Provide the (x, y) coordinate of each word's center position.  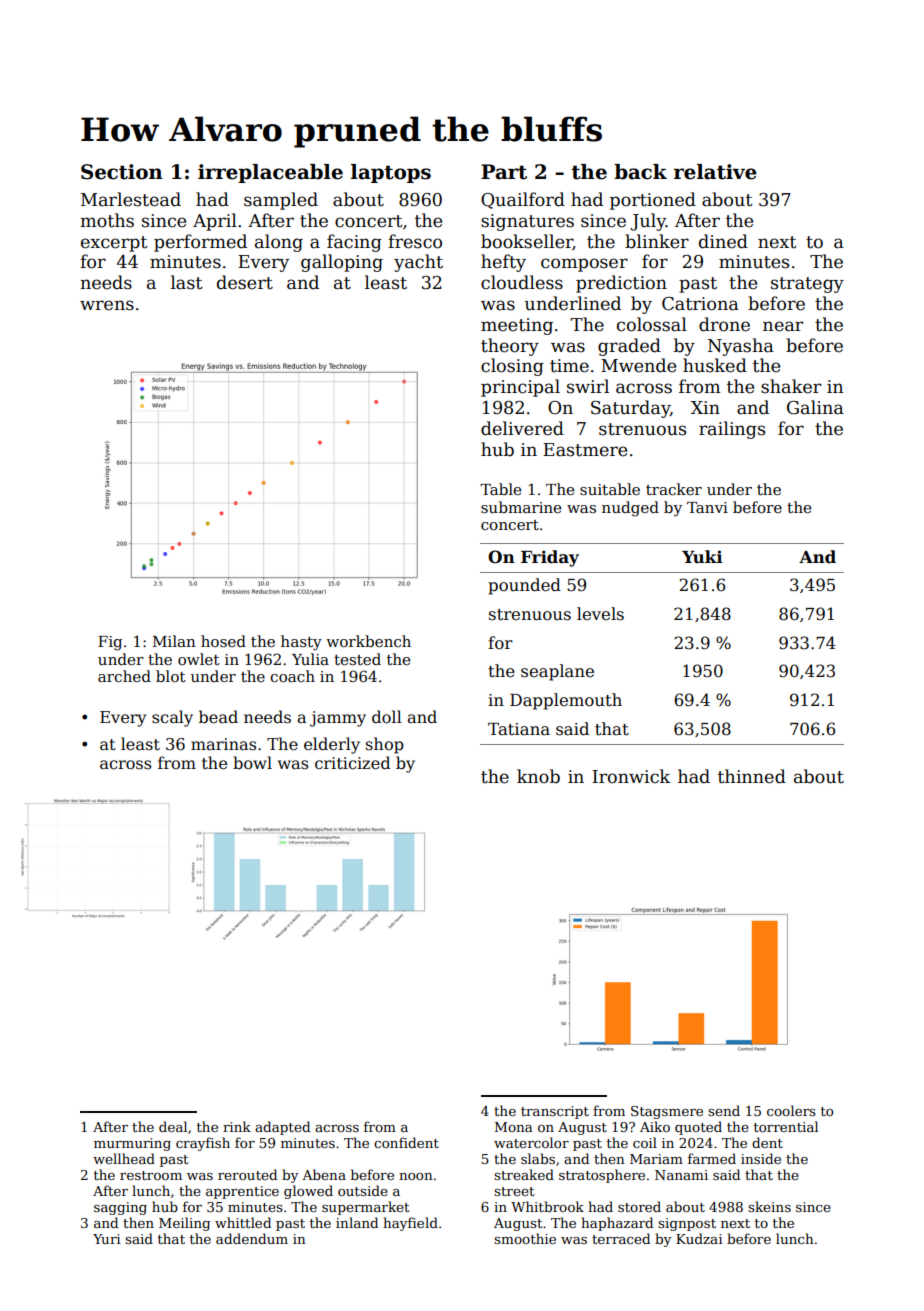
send (724, 1110)
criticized (352, 763)
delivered (522, 428)
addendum (252, 1238)
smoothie (525, 1238)
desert (245, 282)
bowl (252, 762)
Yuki (702, 557)
